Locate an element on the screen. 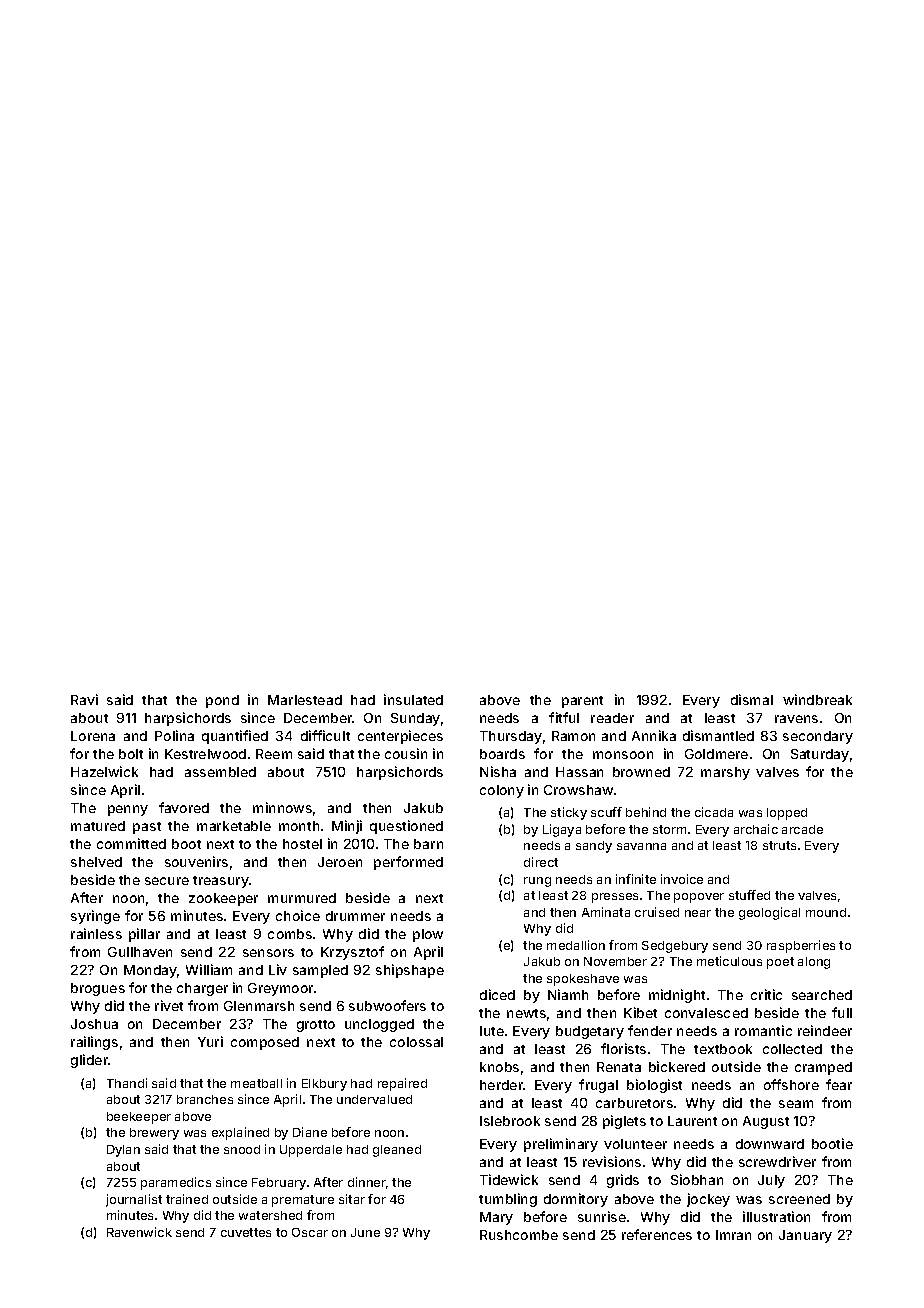 The width and height of the screenshot is (924, 1308). browned is located at coordinates (641, 772).
